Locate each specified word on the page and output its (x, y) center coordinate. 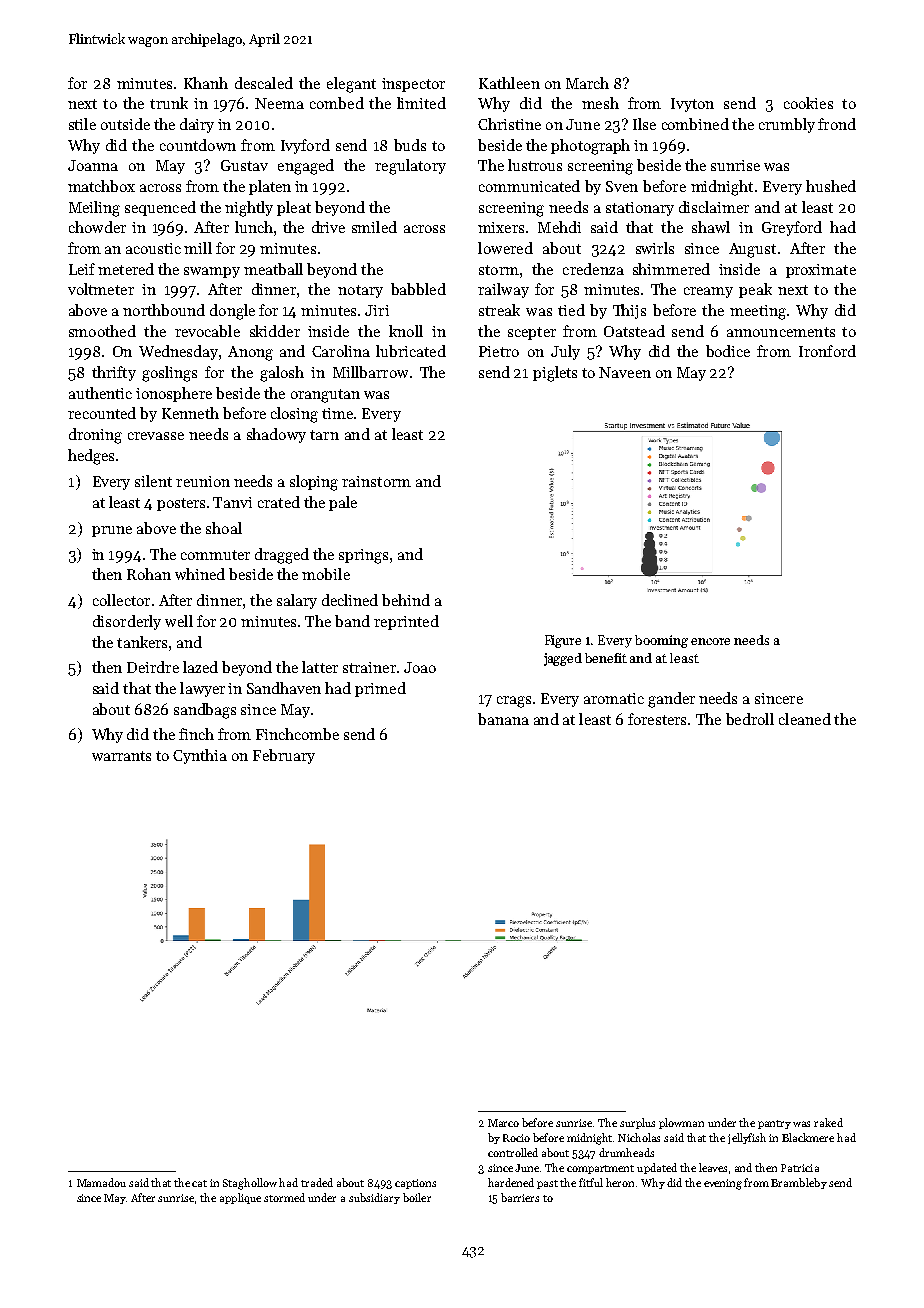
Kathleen (509, 83)
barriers (520, 1197)
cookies (808, 103)
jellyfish (747, 1138)
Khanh (206, 83)
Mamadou (101, 1182)
